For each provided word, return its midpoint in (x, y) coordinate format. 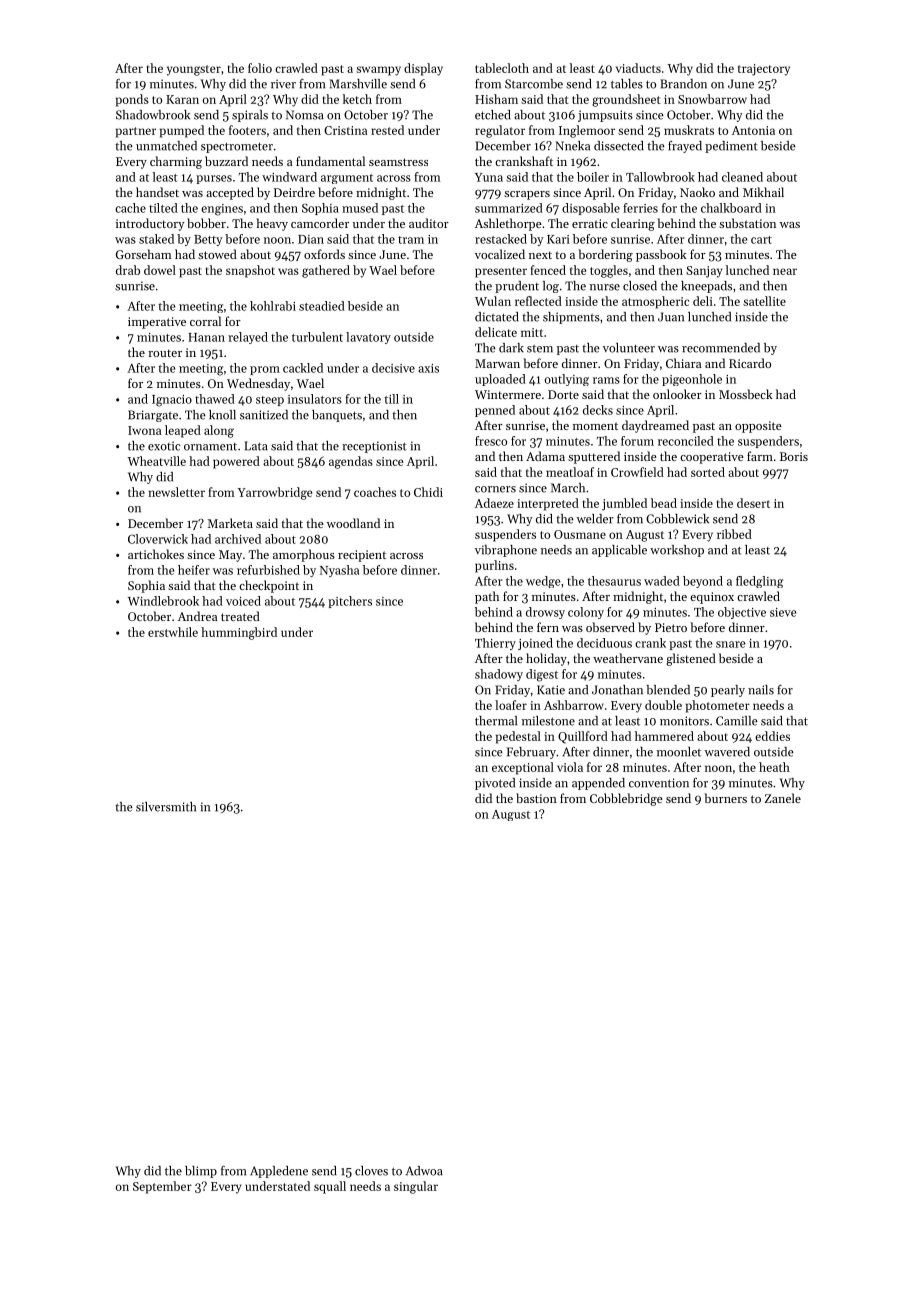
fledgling (759, 582)
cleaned (742, 177)
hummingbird (239, 633)
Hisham (496, 99)
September (162, 1187)
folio (260, 68)
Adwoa (424, 1171)
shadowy (499, 675)
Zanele (783, 798)
